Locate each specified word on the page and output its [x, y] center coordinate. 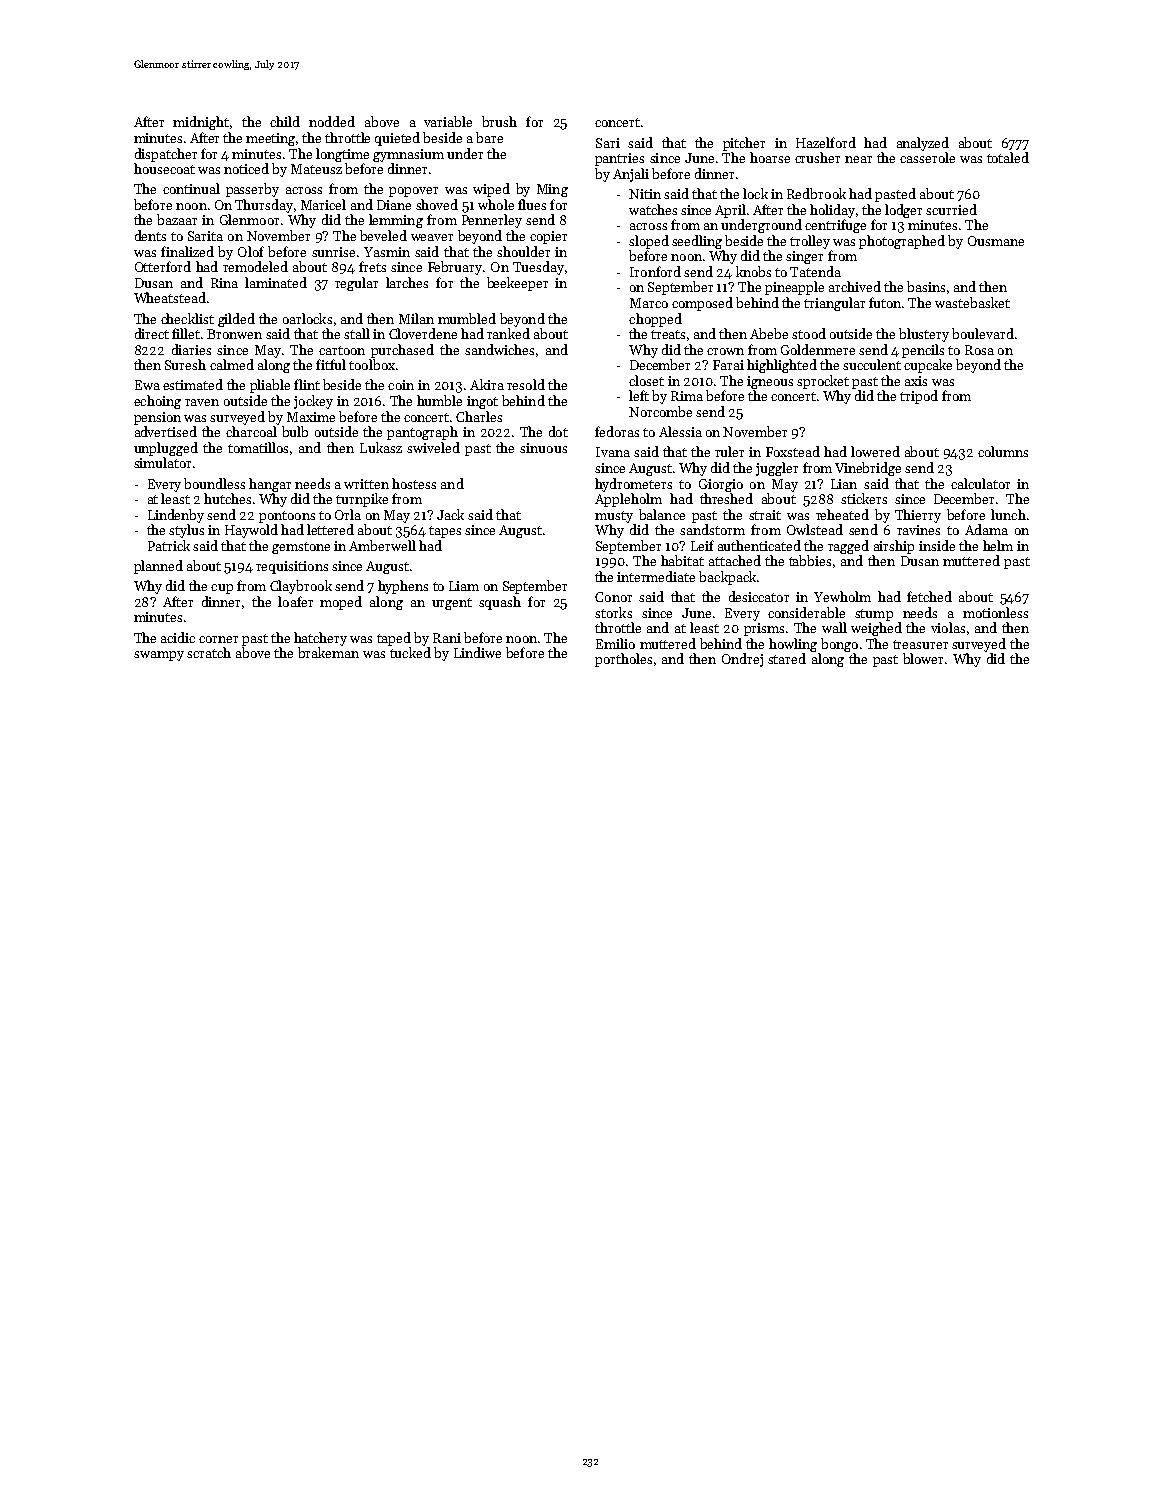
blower [923, 658]
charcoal [251, 431]
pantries [619, 159]
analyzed [923, 144]
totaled [1008, 157]
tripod [919, 397]
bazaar [177, 219]
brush [499, 121]
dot [558, 431]
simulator [162, 462]
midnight [201, 123]
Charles [479, 416]
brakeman [328, 652]
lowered [875, 451]
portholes [623, 660]
